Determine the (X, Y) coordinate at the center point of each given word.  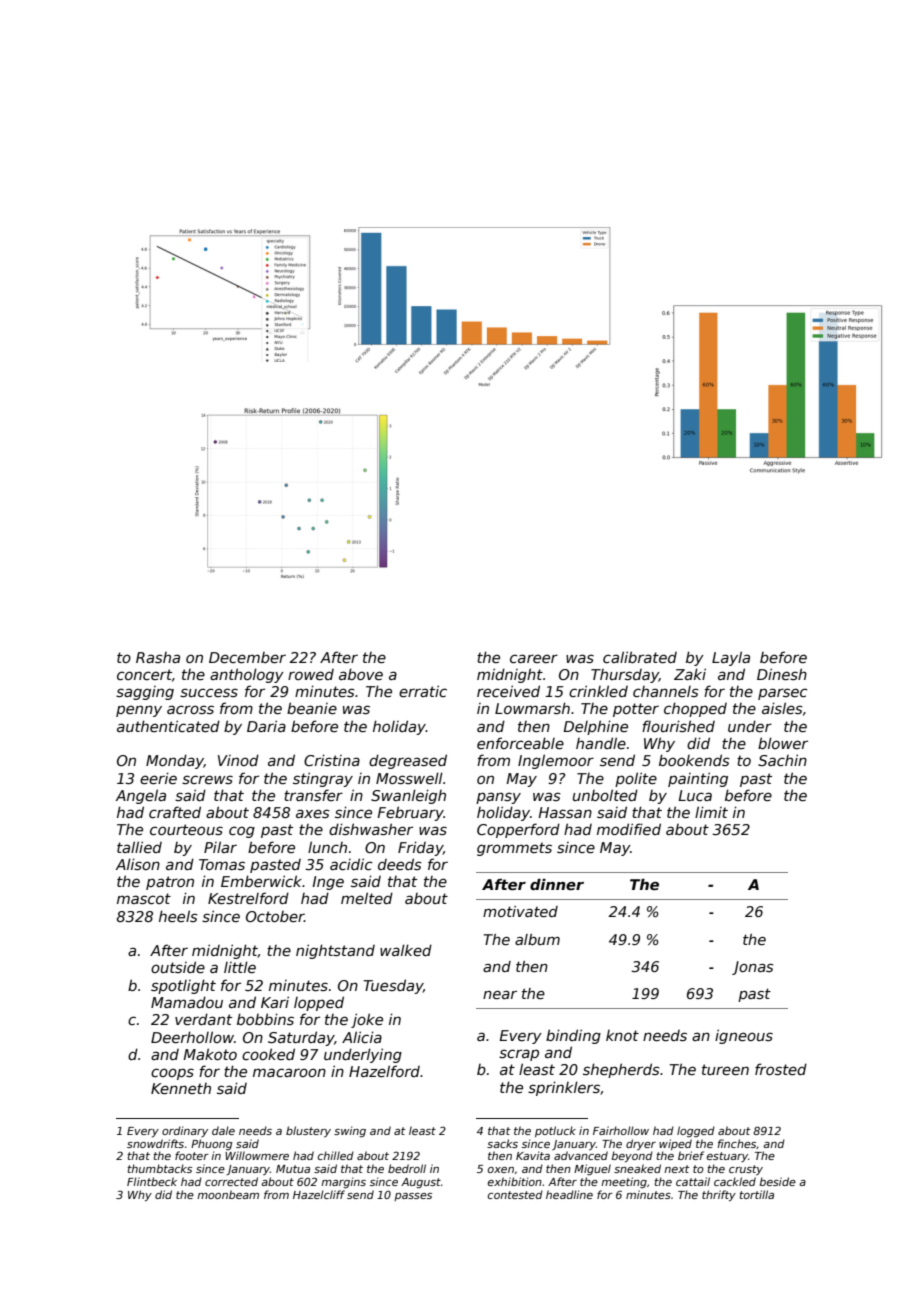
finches (736, 1143)
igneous (744, 1036)
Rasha (158, 657)
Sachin (782, 760)
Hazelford (384, 1071)
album (537, 939)
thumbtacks (159, 1168)
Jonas (752, 968)
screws (207, 779)
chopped (695, 709)
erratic (423, 691)
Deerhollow (192, 1037)
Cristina (332, 760)
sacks (502, 1143)
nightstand (335, 951)
